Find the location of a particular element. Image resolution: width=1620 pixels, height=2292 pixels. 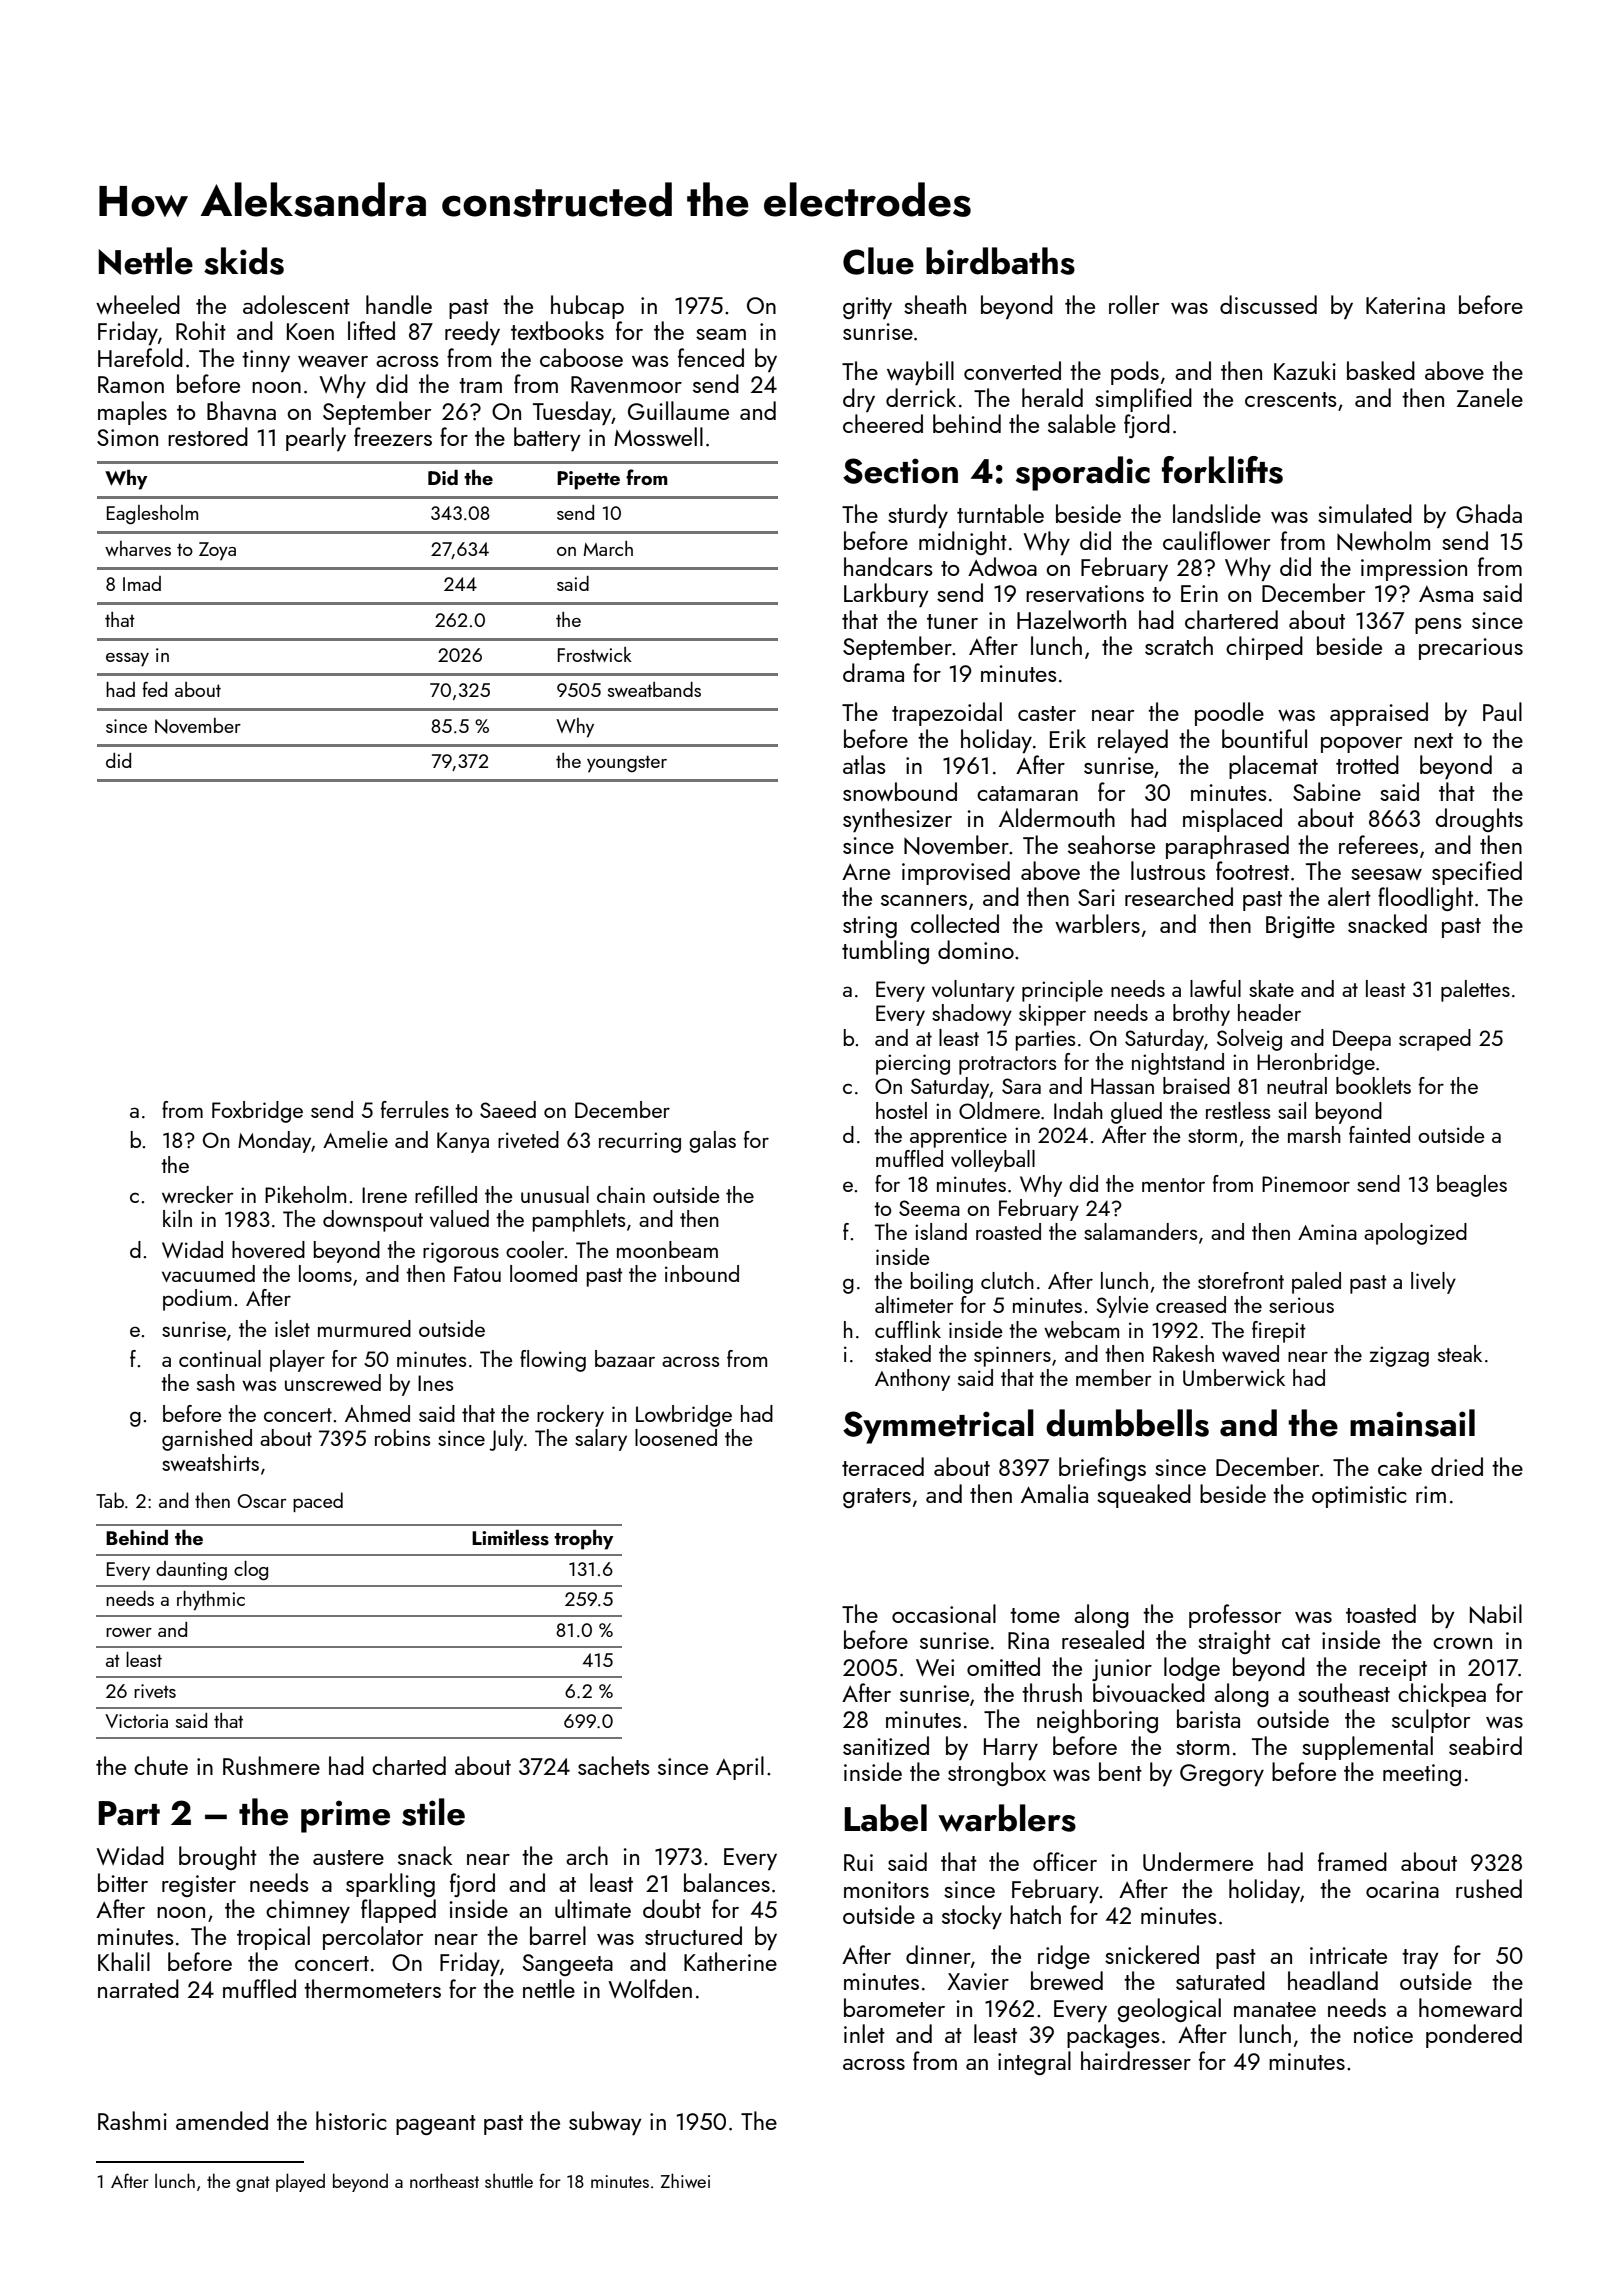

beagles is located at coordinates (1472, 1186).
